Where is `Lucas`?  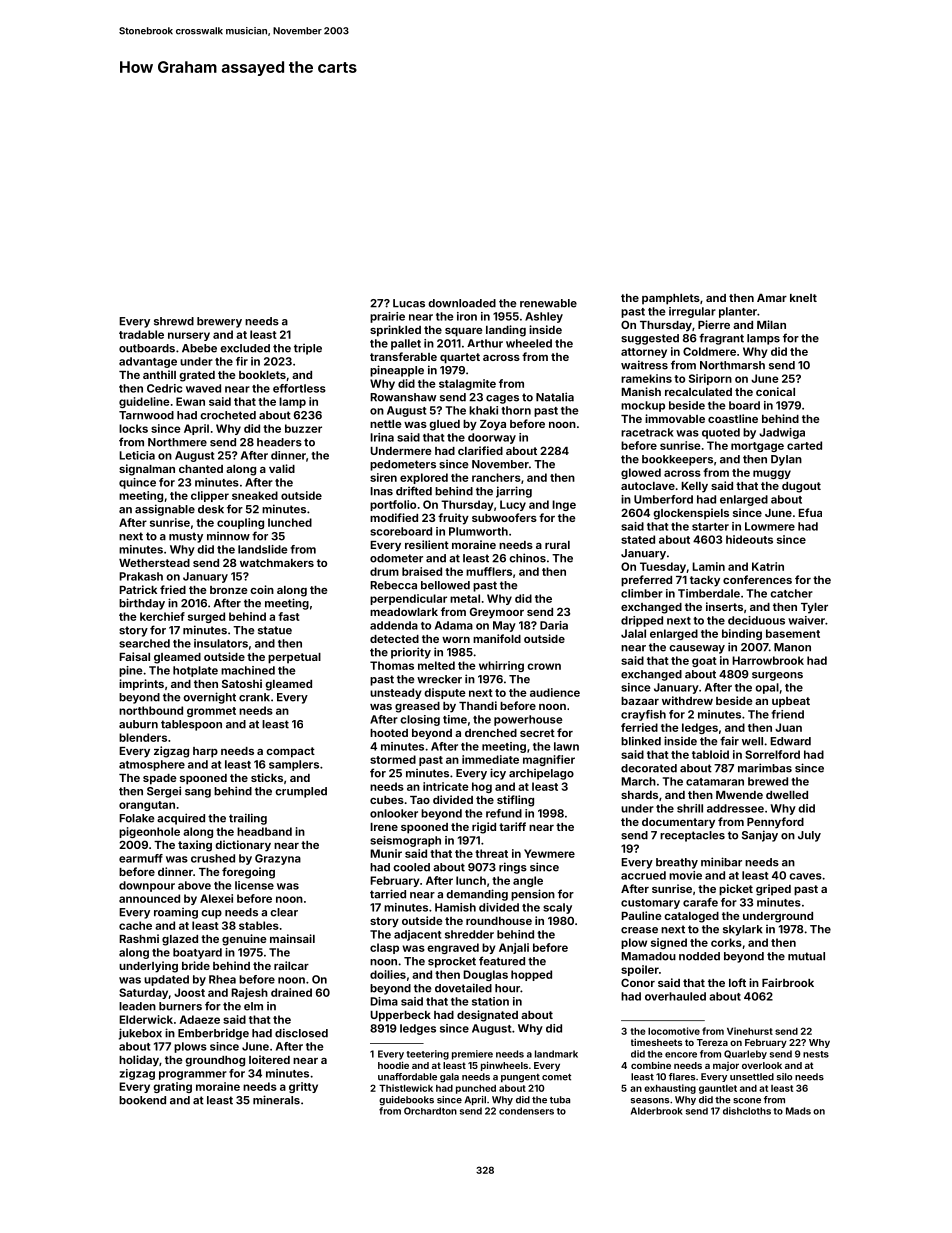 Lucas is located at coordinates (409, 303).
